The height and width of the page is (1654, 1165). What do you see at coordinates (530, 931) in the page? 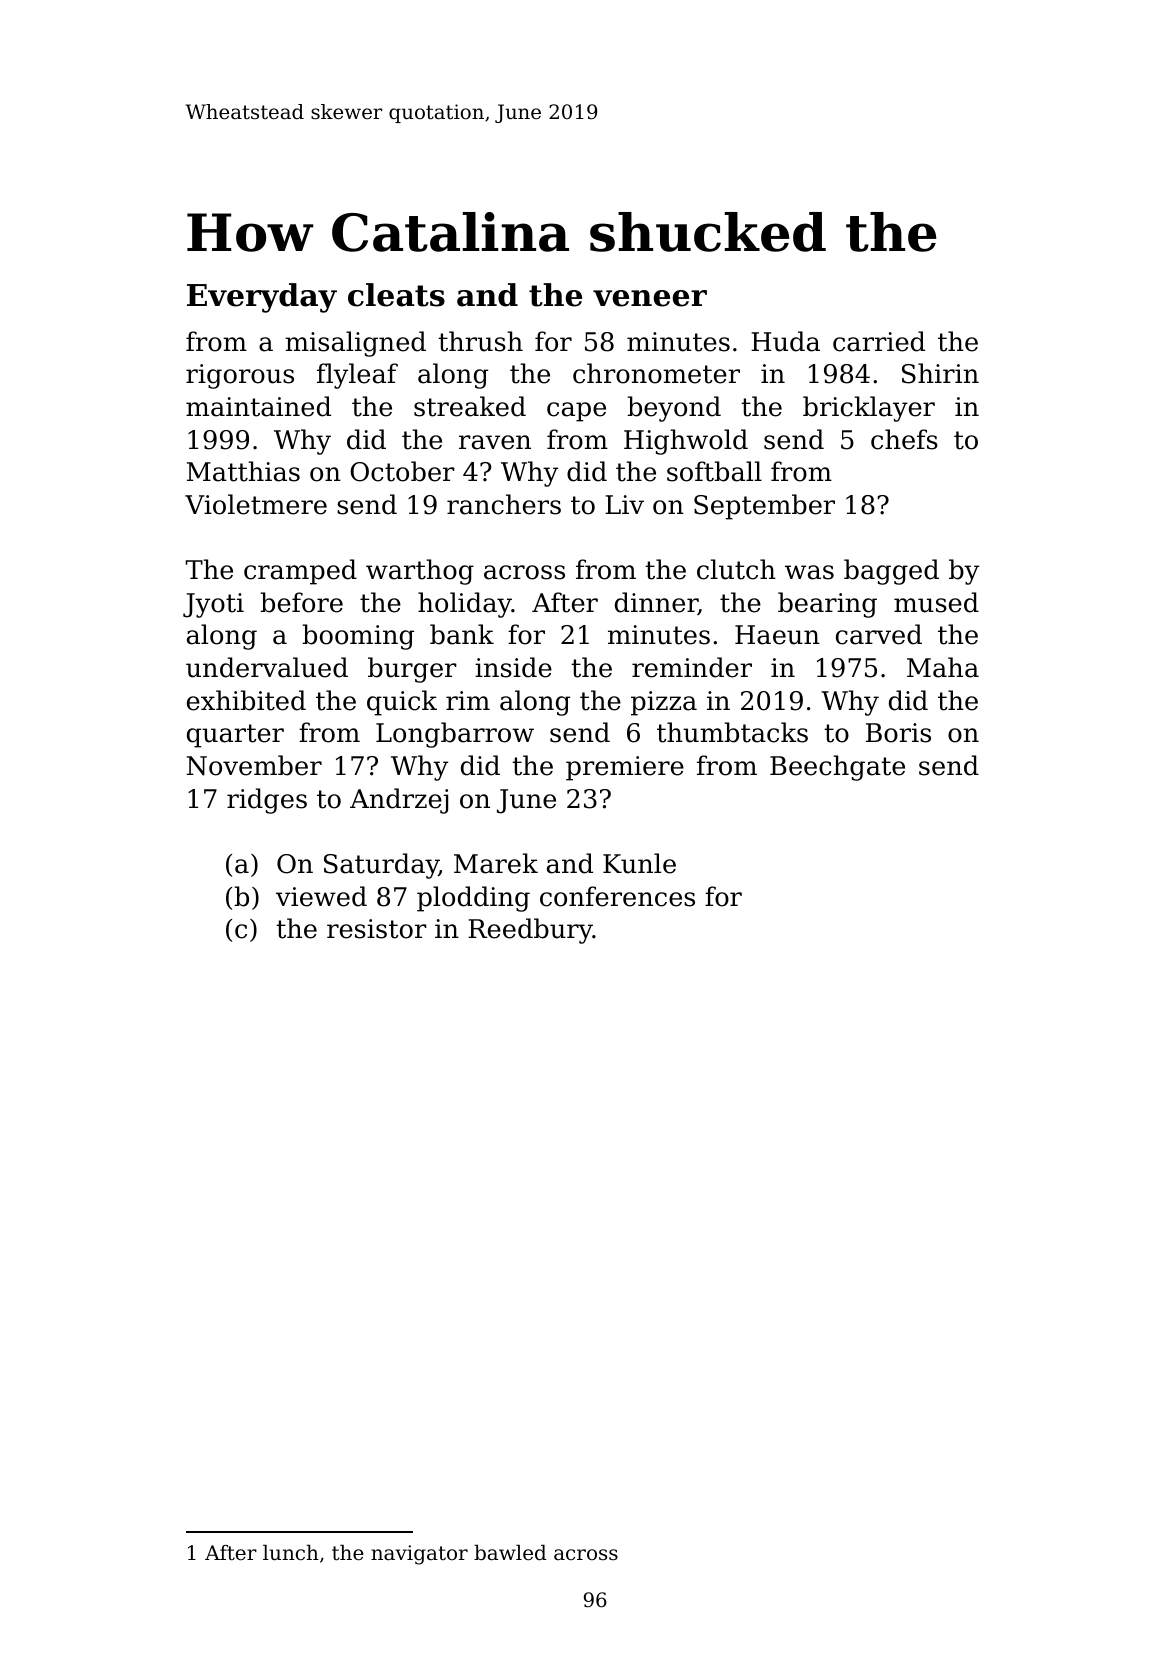
I see `Reedbury` at bounding box center [530, 931].
